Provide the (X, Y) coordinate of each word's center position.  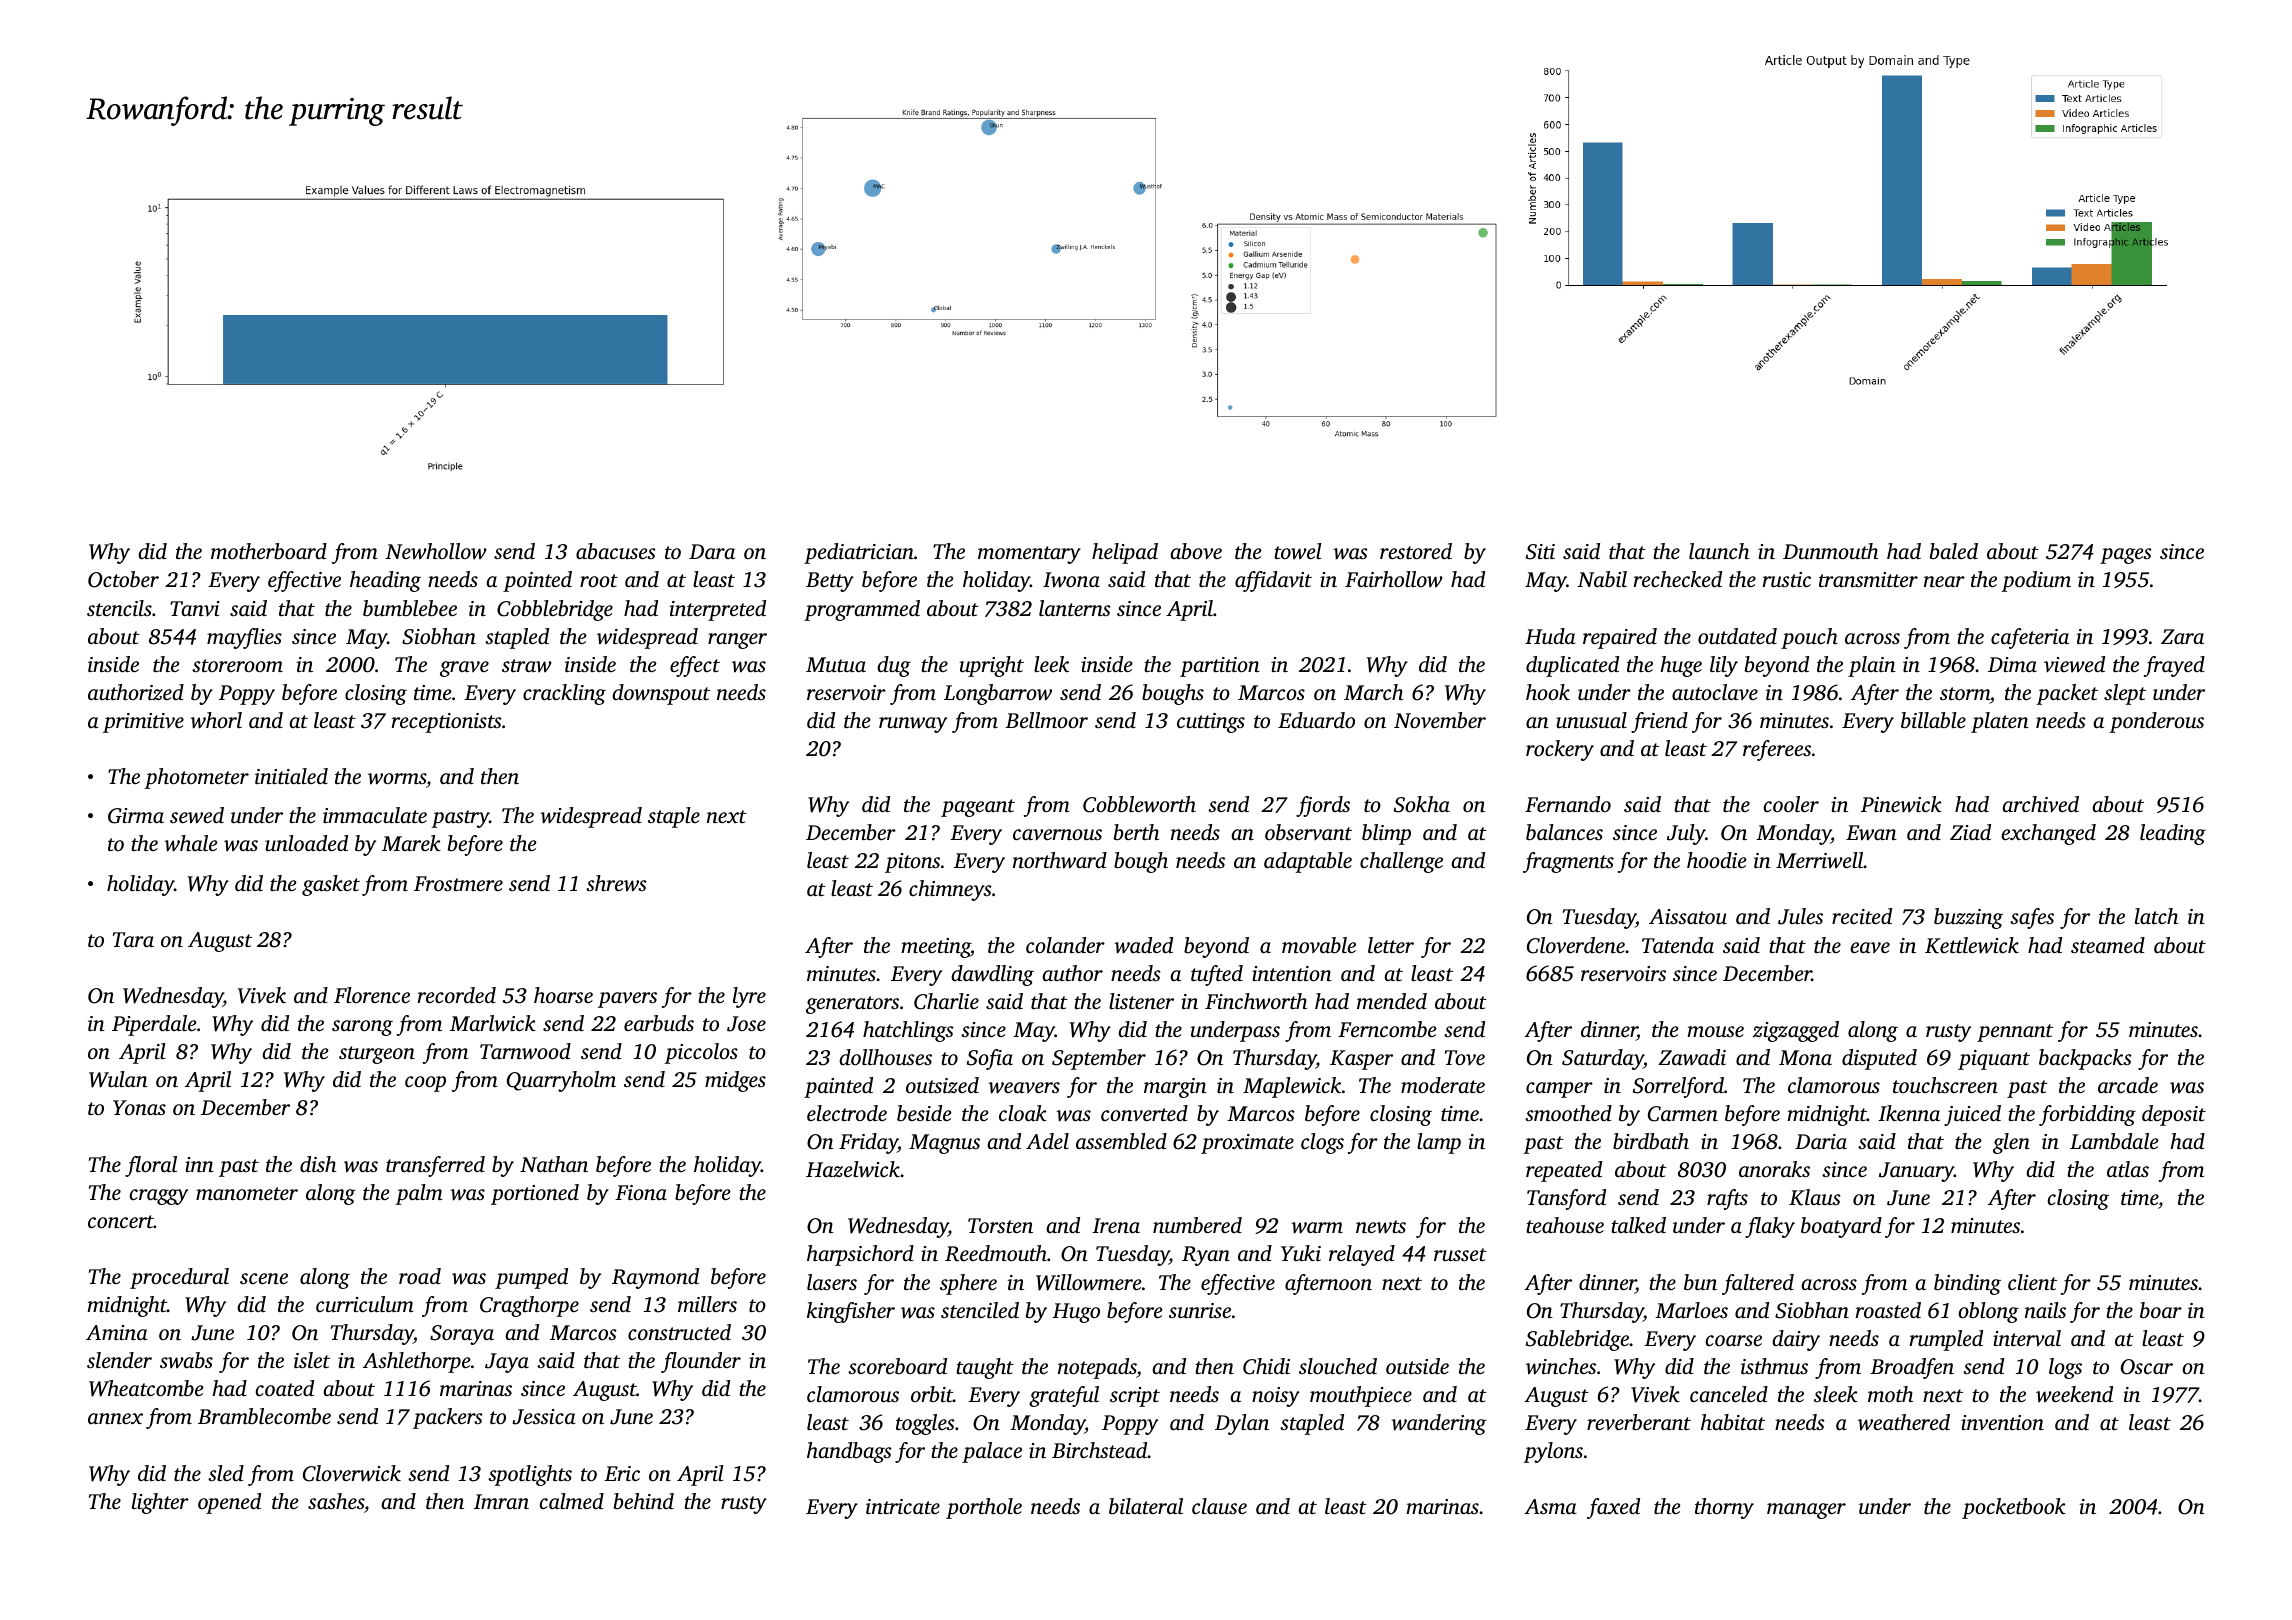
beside (924, 1113)
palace (992, 1452)
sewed (197, 815)
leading (2173, 834)
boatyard (1841, 1227)
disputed (1879, 1059)
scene (264, 1278)
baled (1954, 551)
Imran (501, 1501)
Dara (712, 551)
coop (425, 1084)
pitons (912, 863)
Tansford (1566, 1199)
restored (1416, 551)
